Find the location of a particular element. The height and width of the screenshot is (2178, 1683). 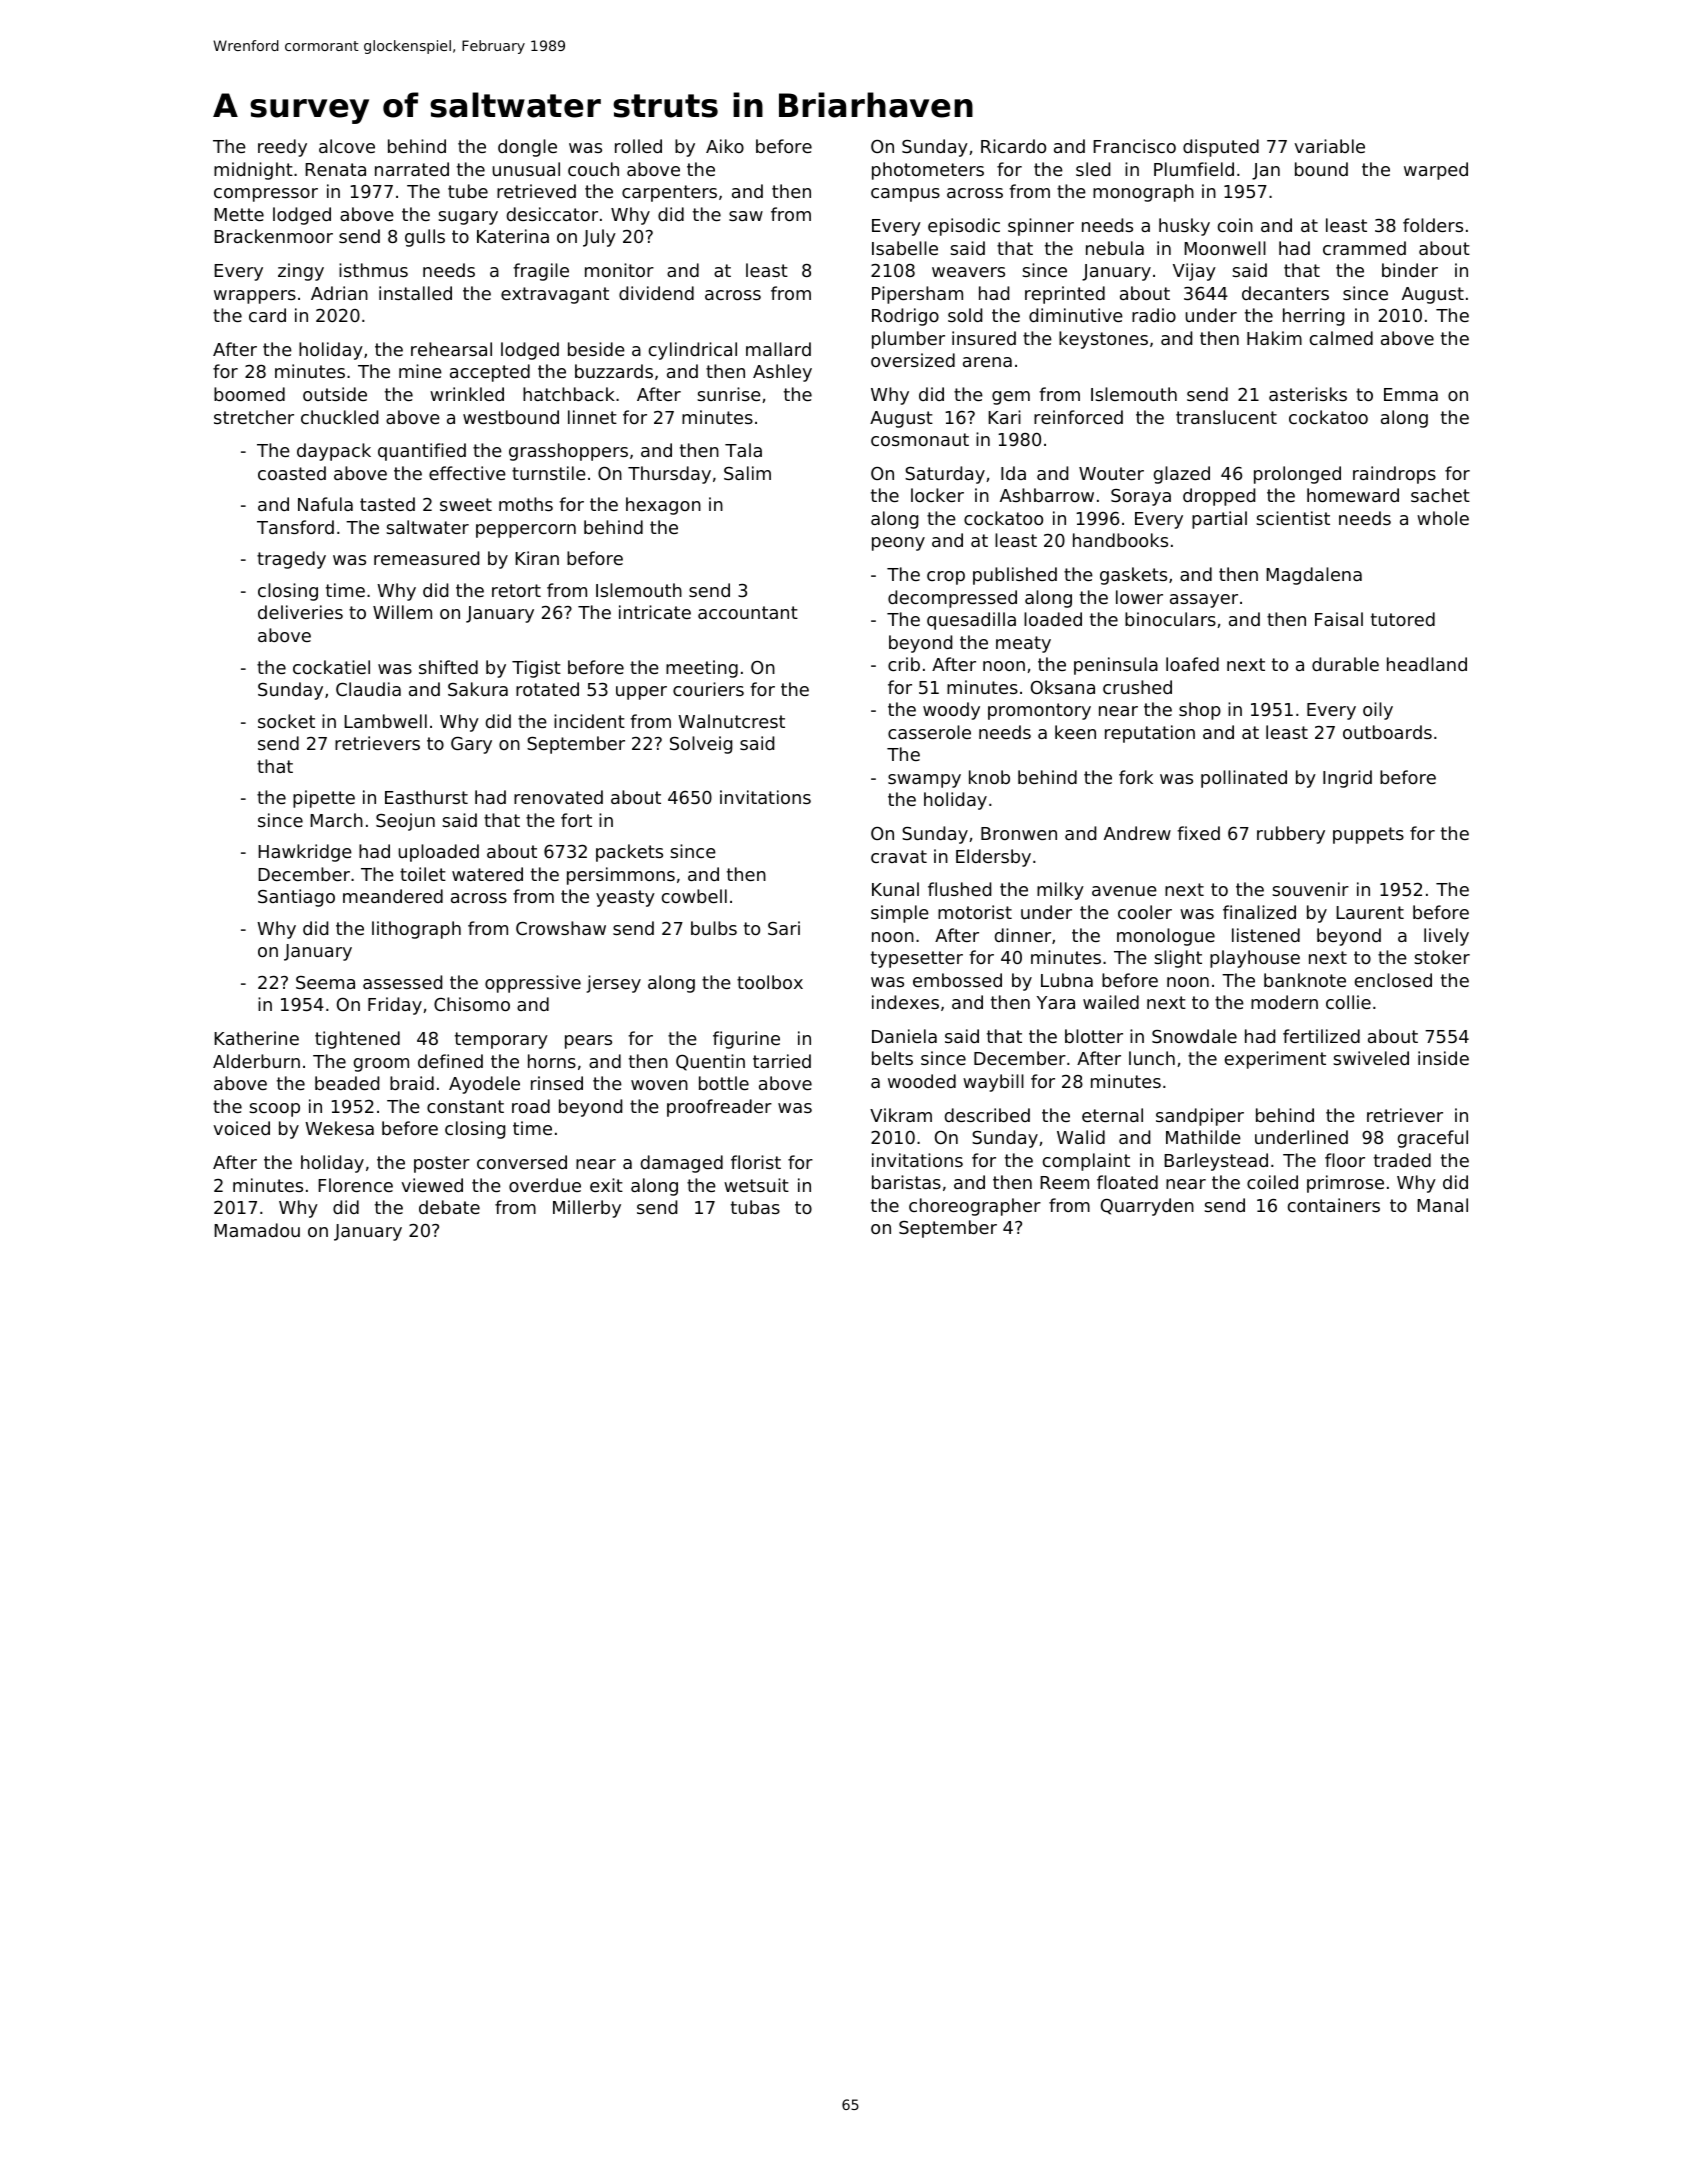

Aiko is located at coordinates (725, 146).
